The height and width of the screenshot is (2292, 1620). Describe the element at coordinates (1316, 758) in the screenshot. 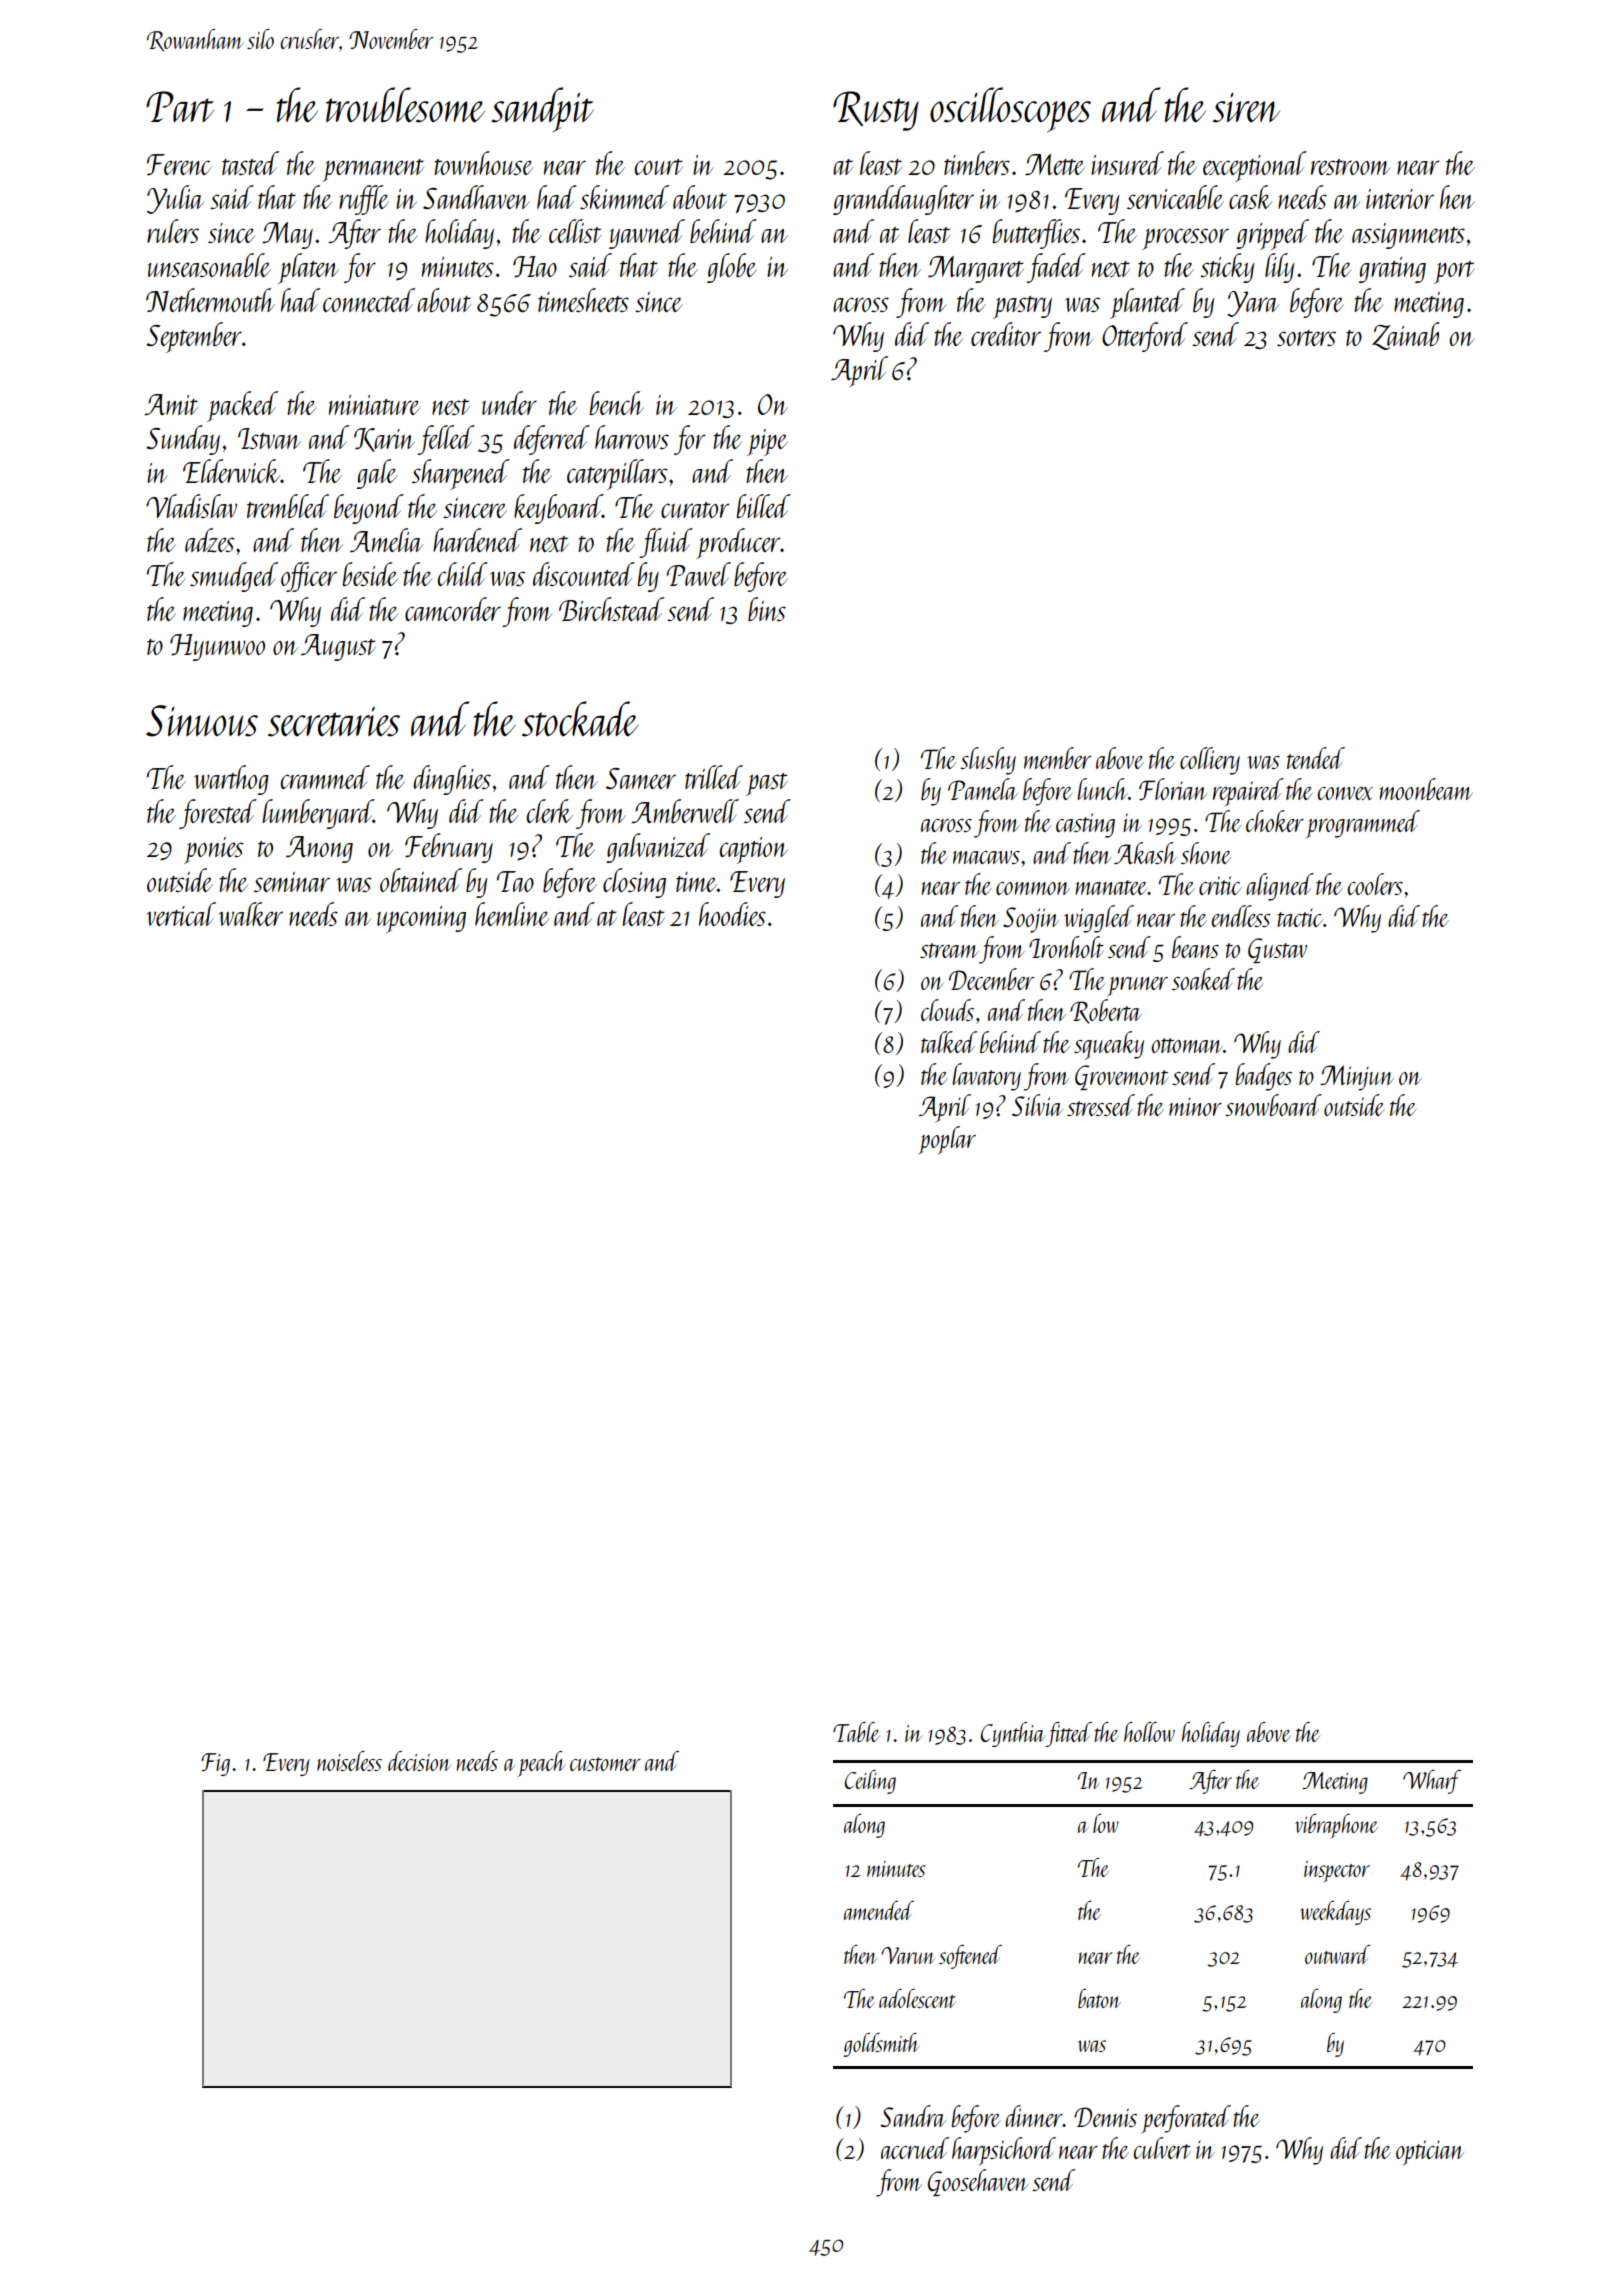

I see `tended` at that location.
